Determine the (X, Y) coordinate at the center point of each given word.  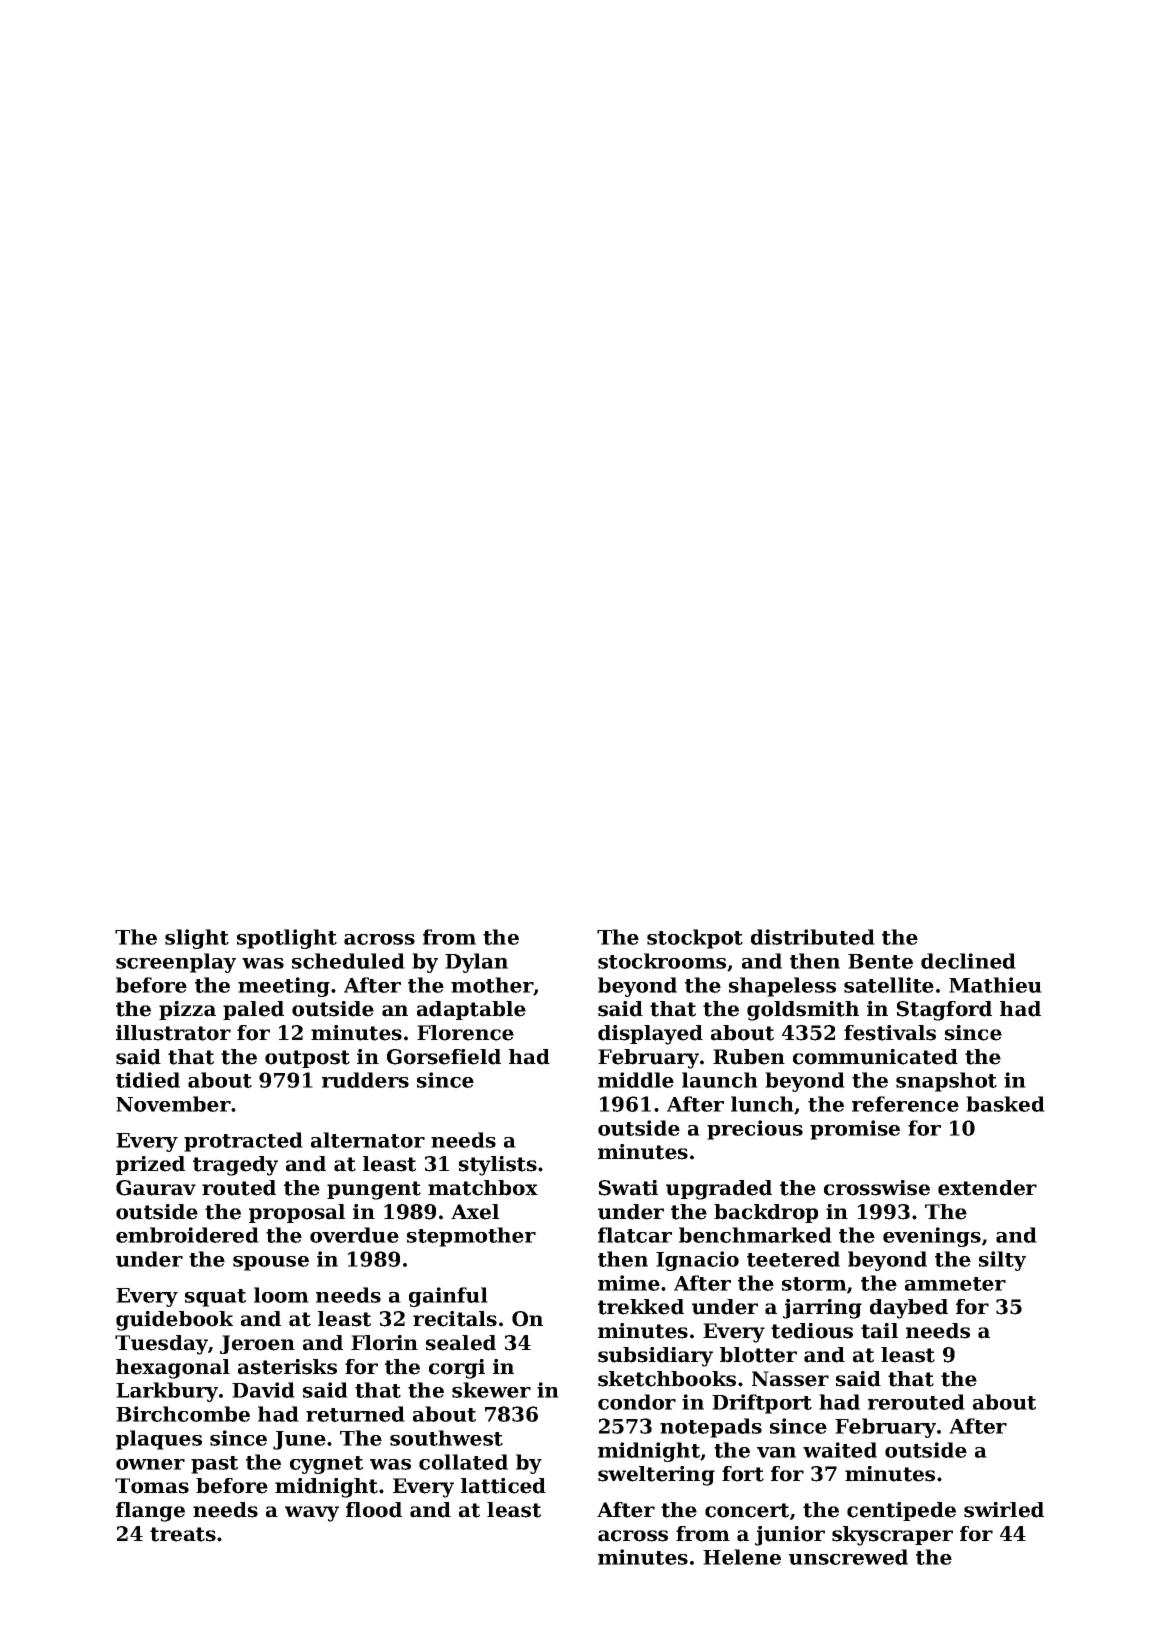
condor (637, 1402)
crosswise (877, 1188)
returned (355, 1414)
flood (374, 1510)
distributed (813, 937)
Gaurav (156, 1188)
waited (840, 1450)
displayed (650, 1035)
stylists (498, 1166)
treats (183, 1534)
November (173, 1104)
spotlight (287, 939)
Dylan (476, 963)
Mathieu (995, 985)
